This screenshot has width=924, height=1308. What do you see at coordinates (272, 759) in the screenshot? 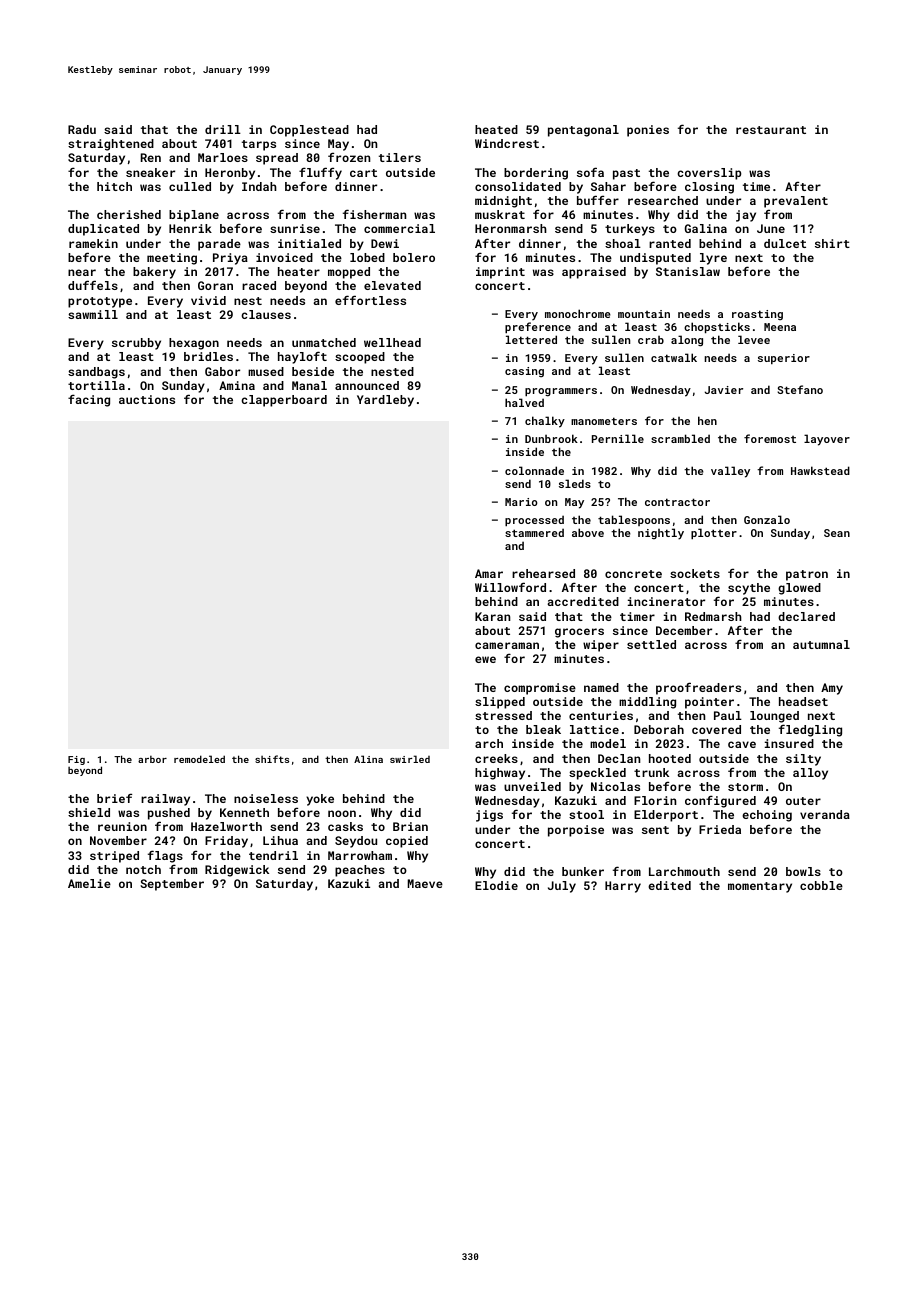
I see `shifts` at bounding box center [272, 759].
